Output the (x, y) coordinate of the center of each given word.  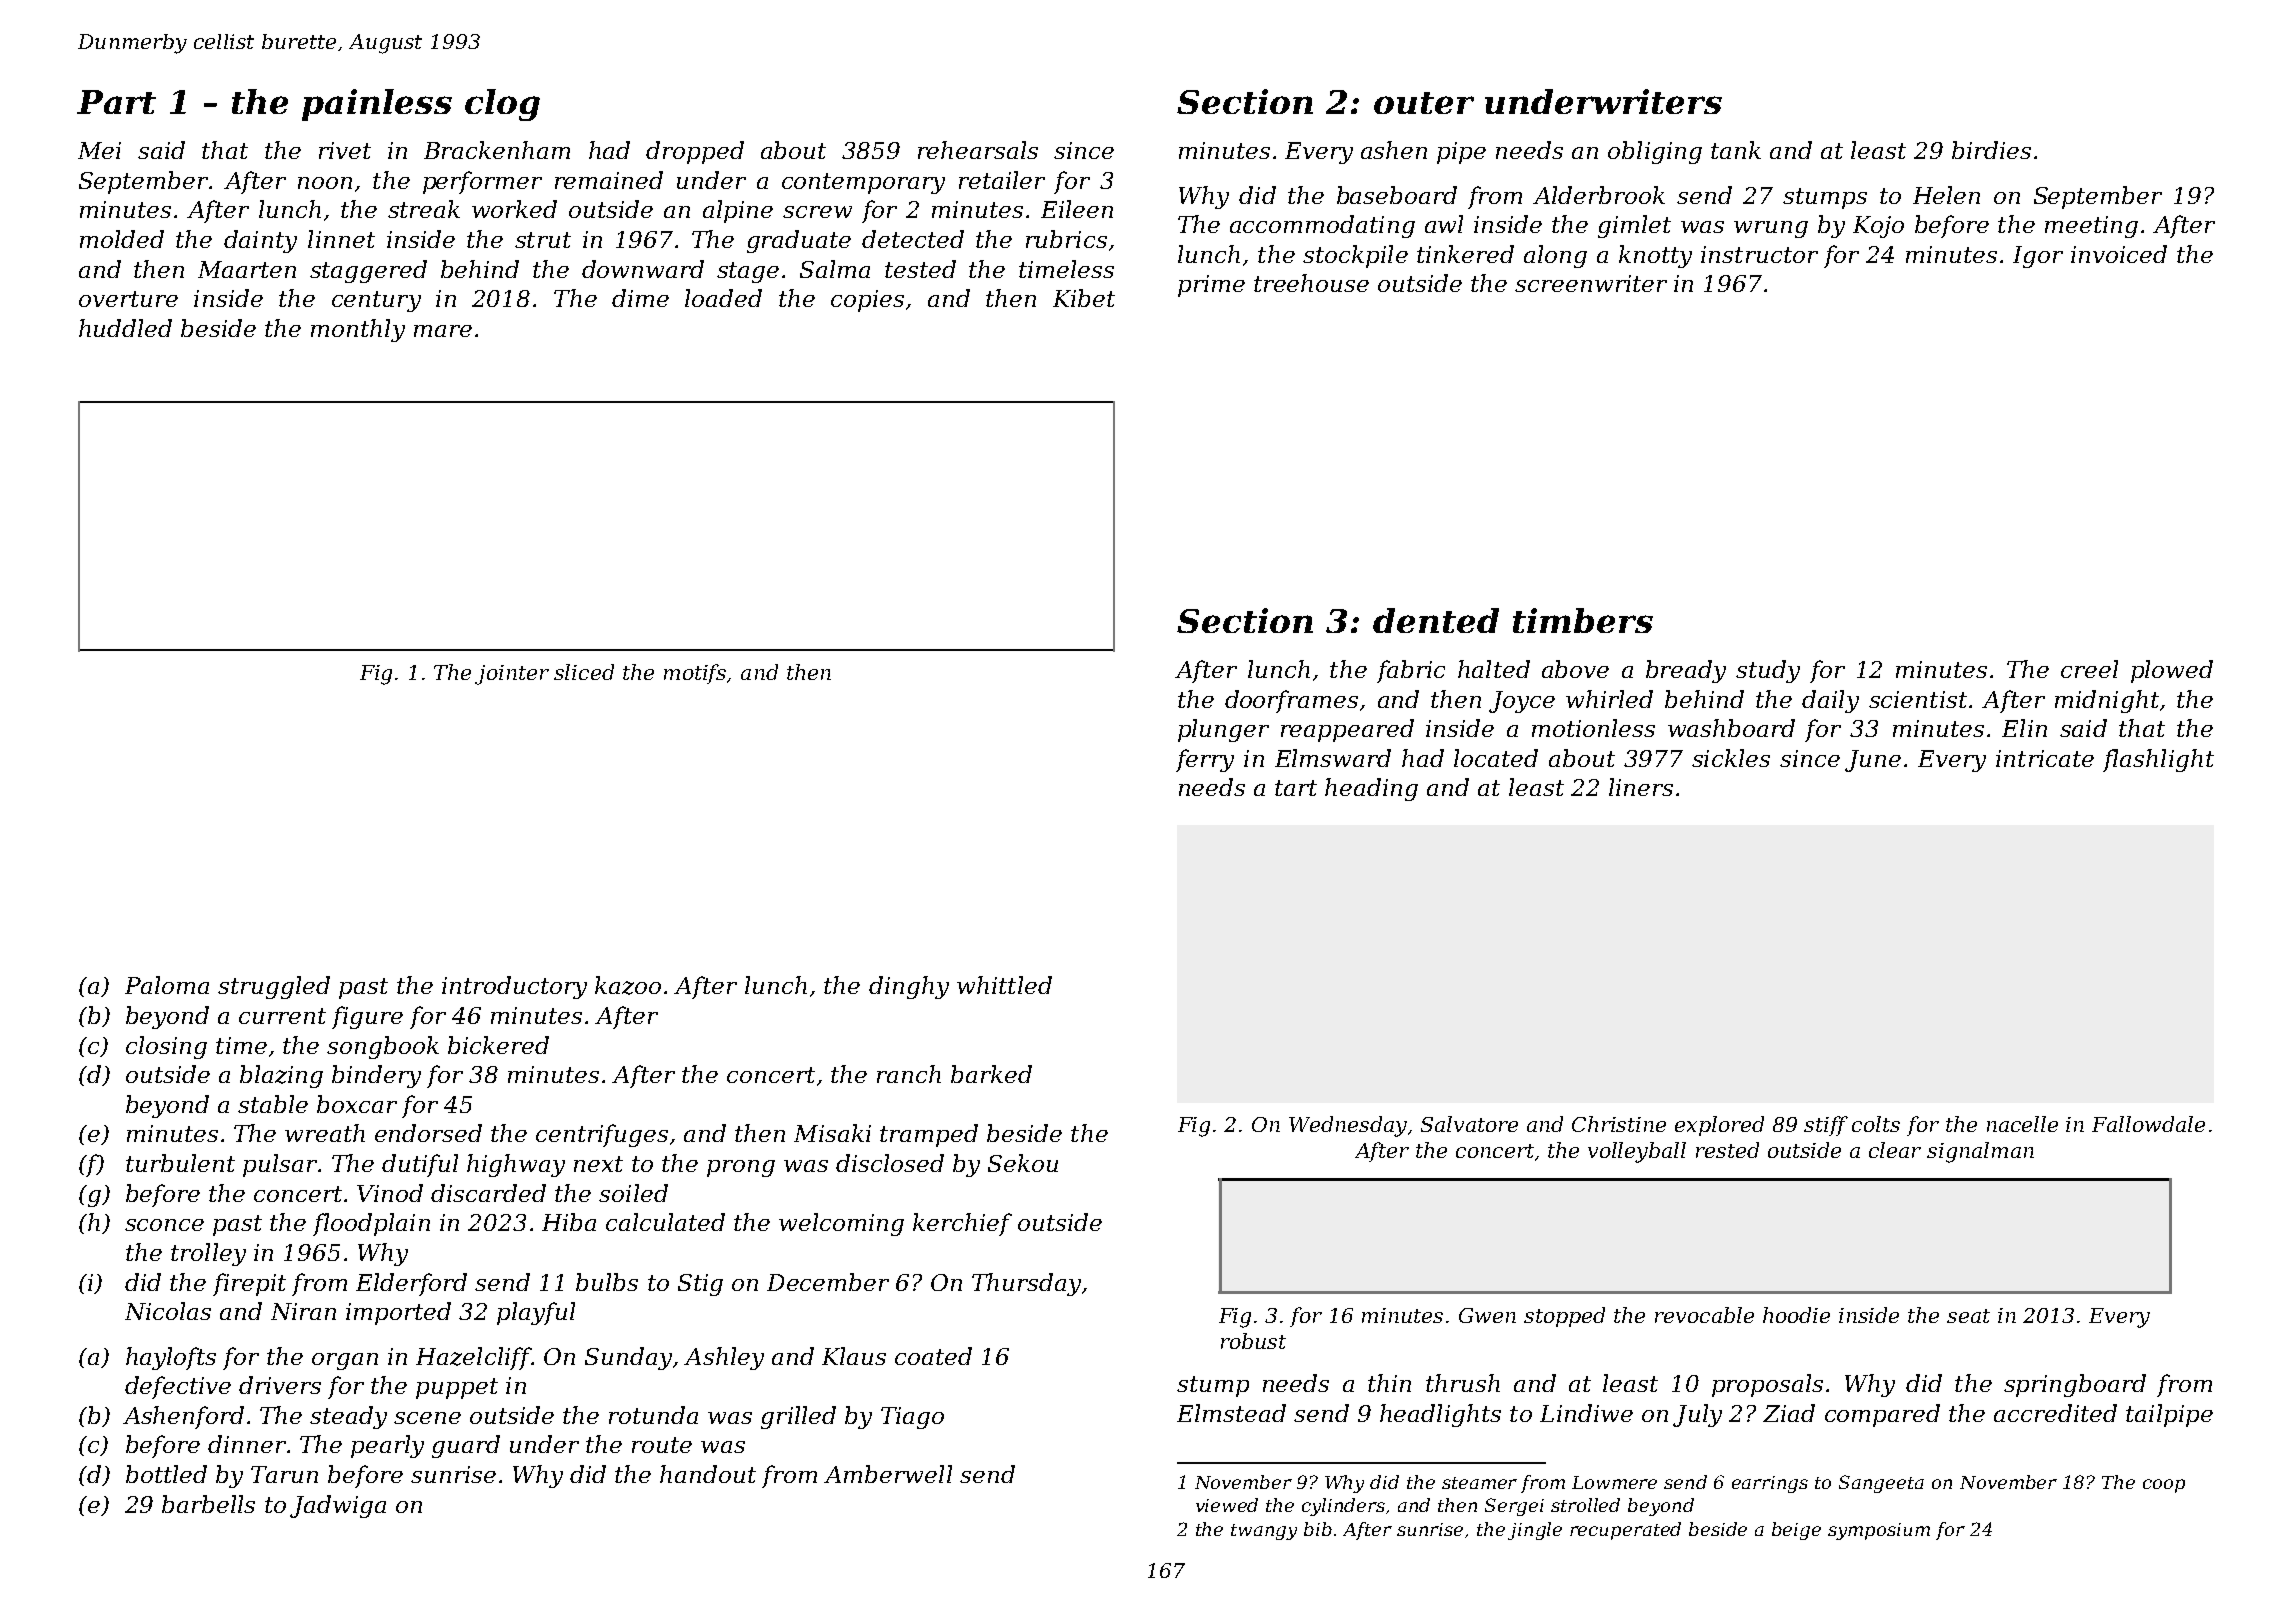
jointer (512, 675)
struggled (274, 987)
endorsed (428, 1133)
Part (116, 102)
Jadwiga (338, 1506)
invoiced (2119, 254)
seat (1968, 1316)
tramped (929, 1135)
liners (1641, 787)
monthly (358, 330)
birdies (1991, 150)
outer (1424, 103)
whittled (1004, 985)
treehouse (1311, 283)
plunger (1223, 730)
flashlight (2158, 760)
